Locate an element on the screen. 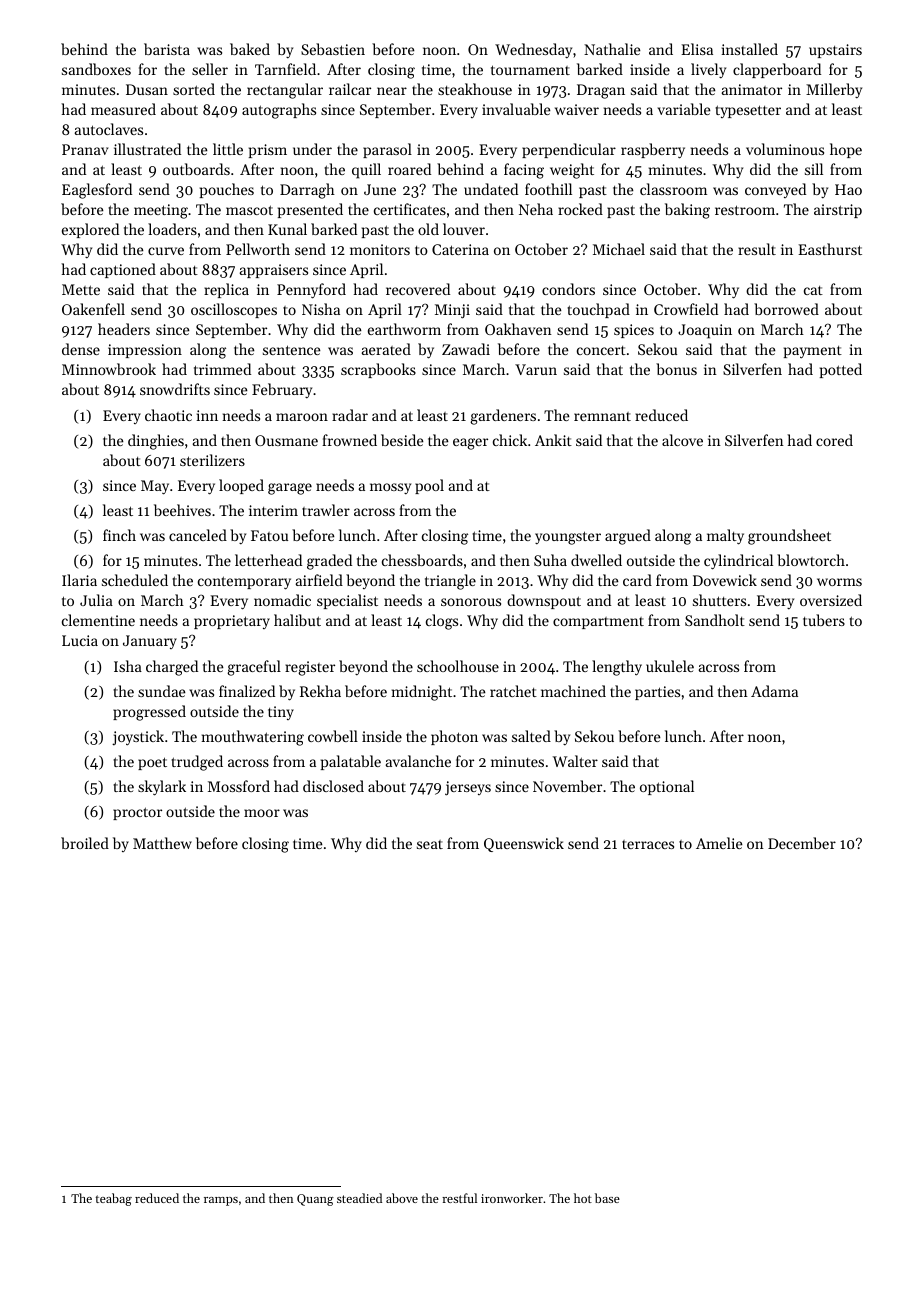 Image resolution: width=924 pixels, height=1308 pixels. Wednesday is located at coordinates (533, 50).
